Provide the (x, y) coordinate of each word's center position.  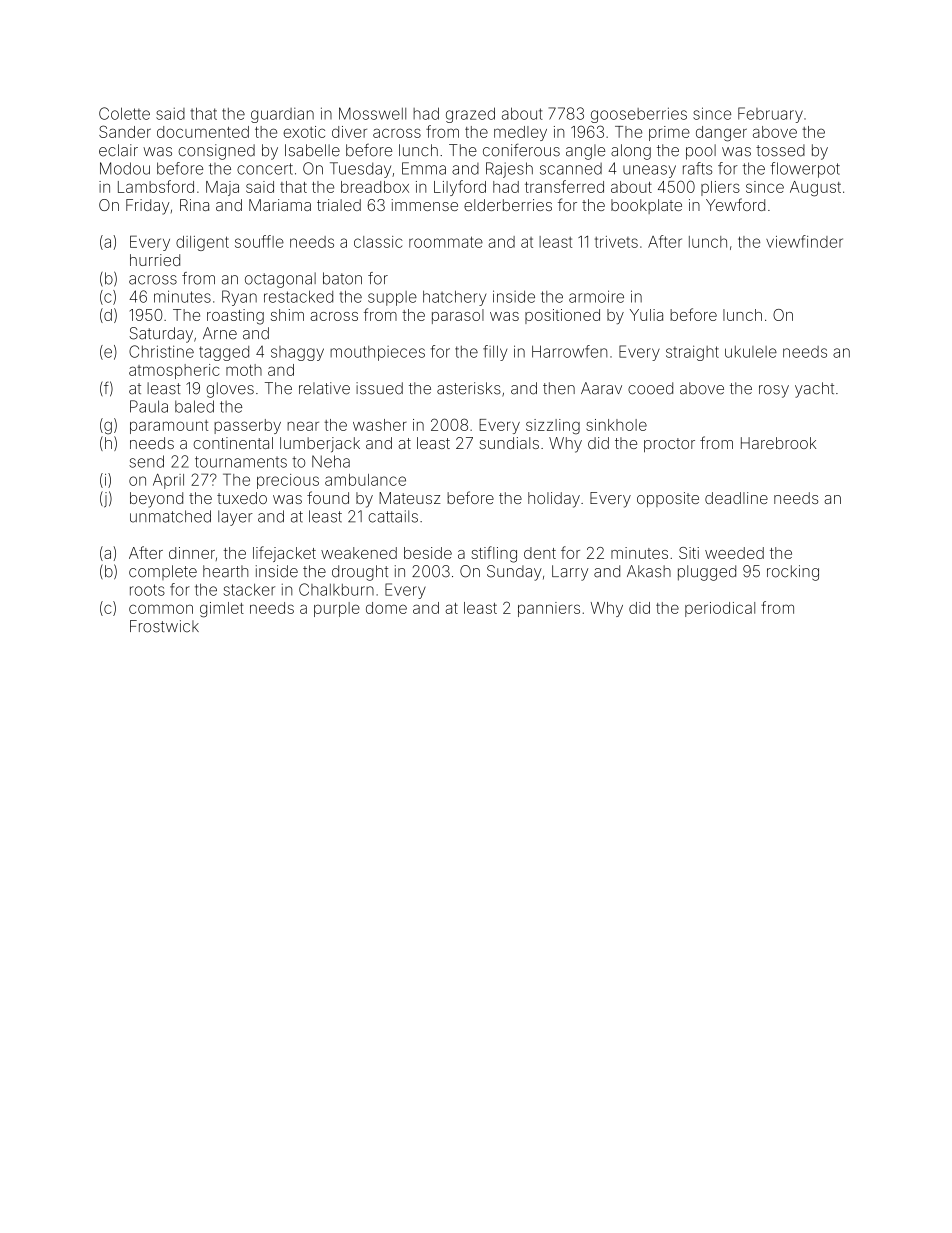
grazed (470, 115)
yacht (814, 390)
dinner (192, 553)
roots (147, 590)
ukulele (751, 352)
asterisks (469, 388)
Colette (124, 113)
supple (392, 298)
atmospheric (174, 371)
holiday (554, 500)
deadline (736, 498)
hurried (155, 260)
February (770, 115)
